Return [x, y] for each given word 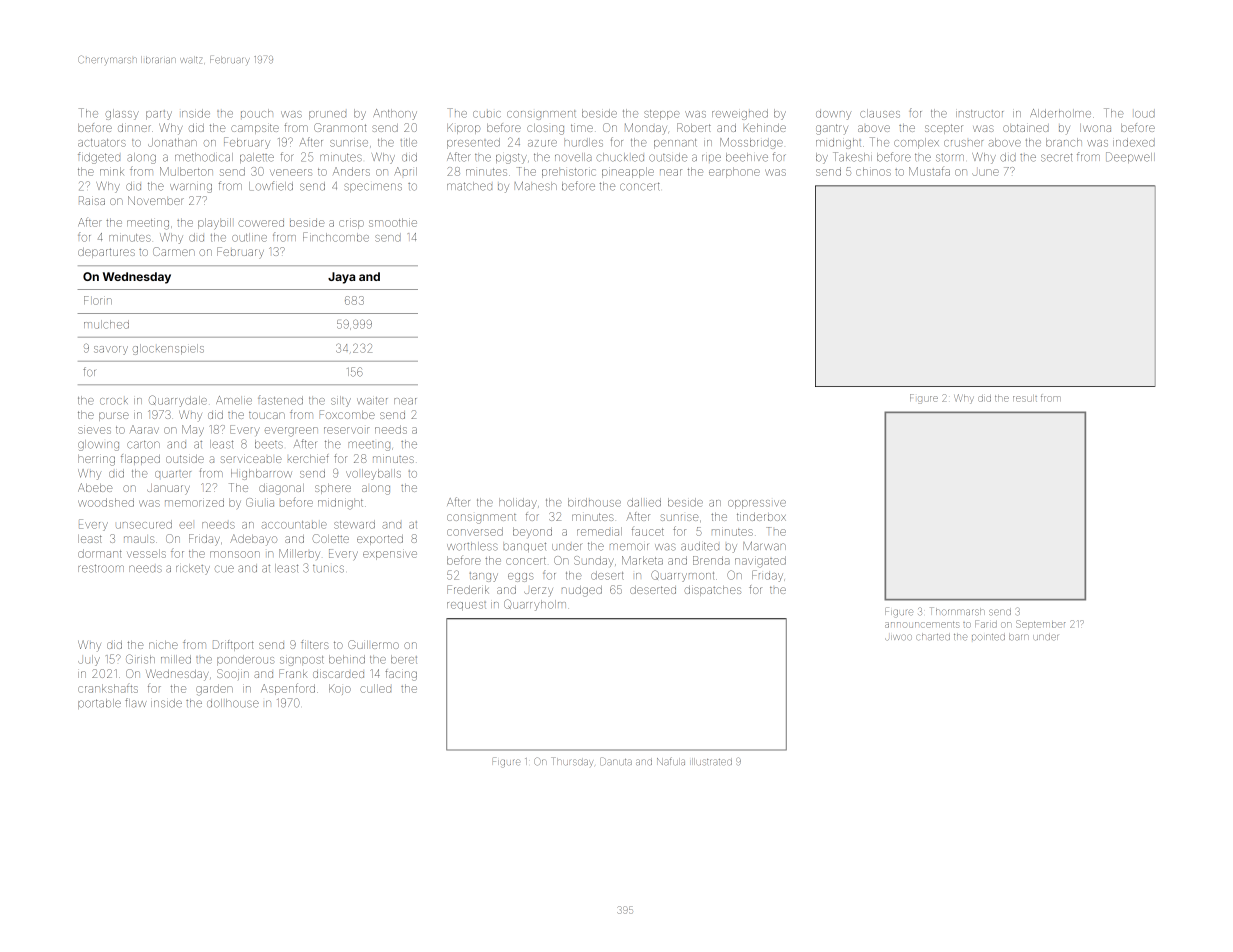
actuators [102, 143]
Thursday [573, 761]
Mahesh [536, 186]
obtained [1026, 128]
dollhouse [233, 703]
